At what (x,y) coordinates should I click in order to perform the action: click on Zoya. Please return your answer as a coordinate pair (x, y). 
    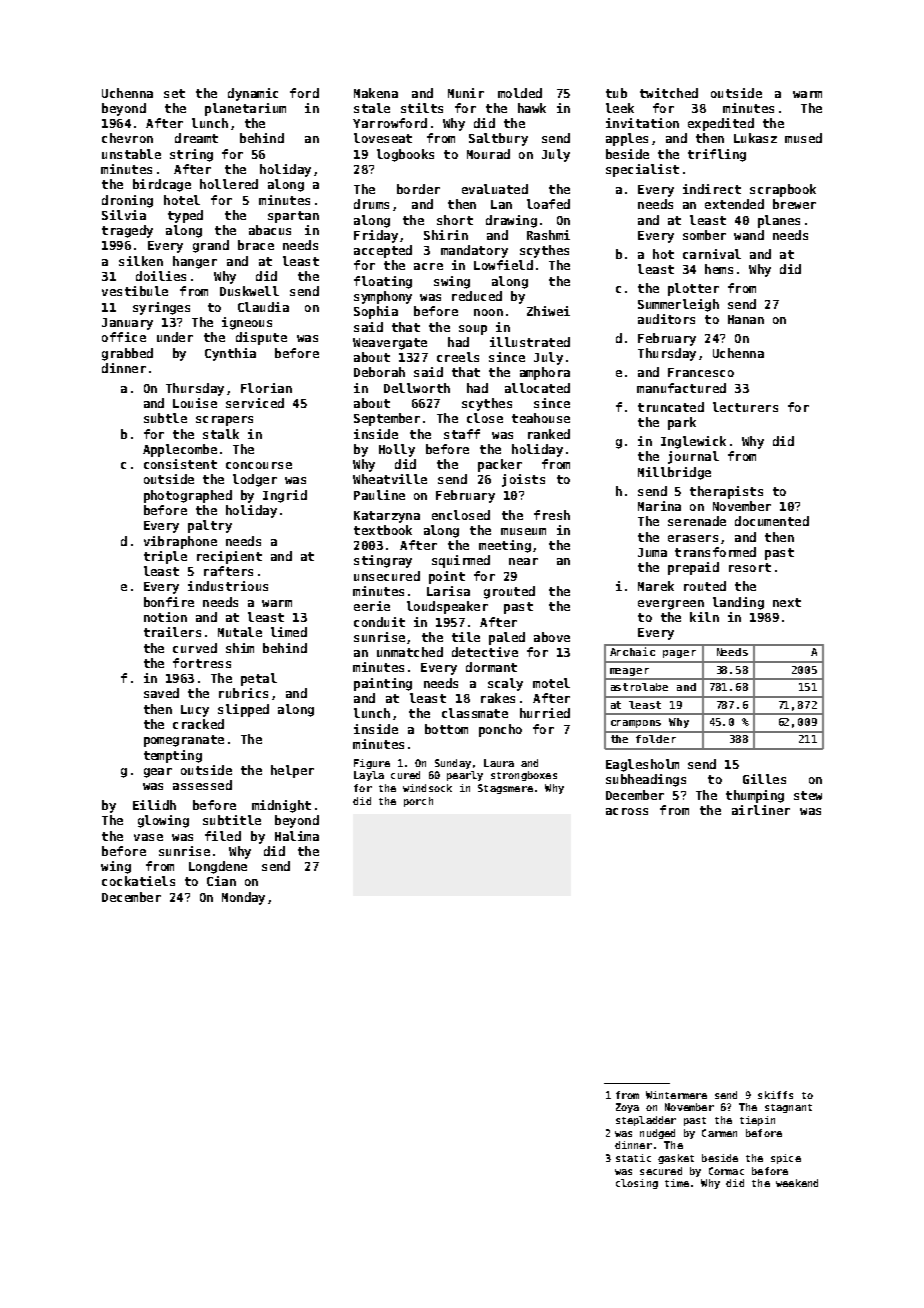
    Looking at the image, I should click on (627, 1108).
